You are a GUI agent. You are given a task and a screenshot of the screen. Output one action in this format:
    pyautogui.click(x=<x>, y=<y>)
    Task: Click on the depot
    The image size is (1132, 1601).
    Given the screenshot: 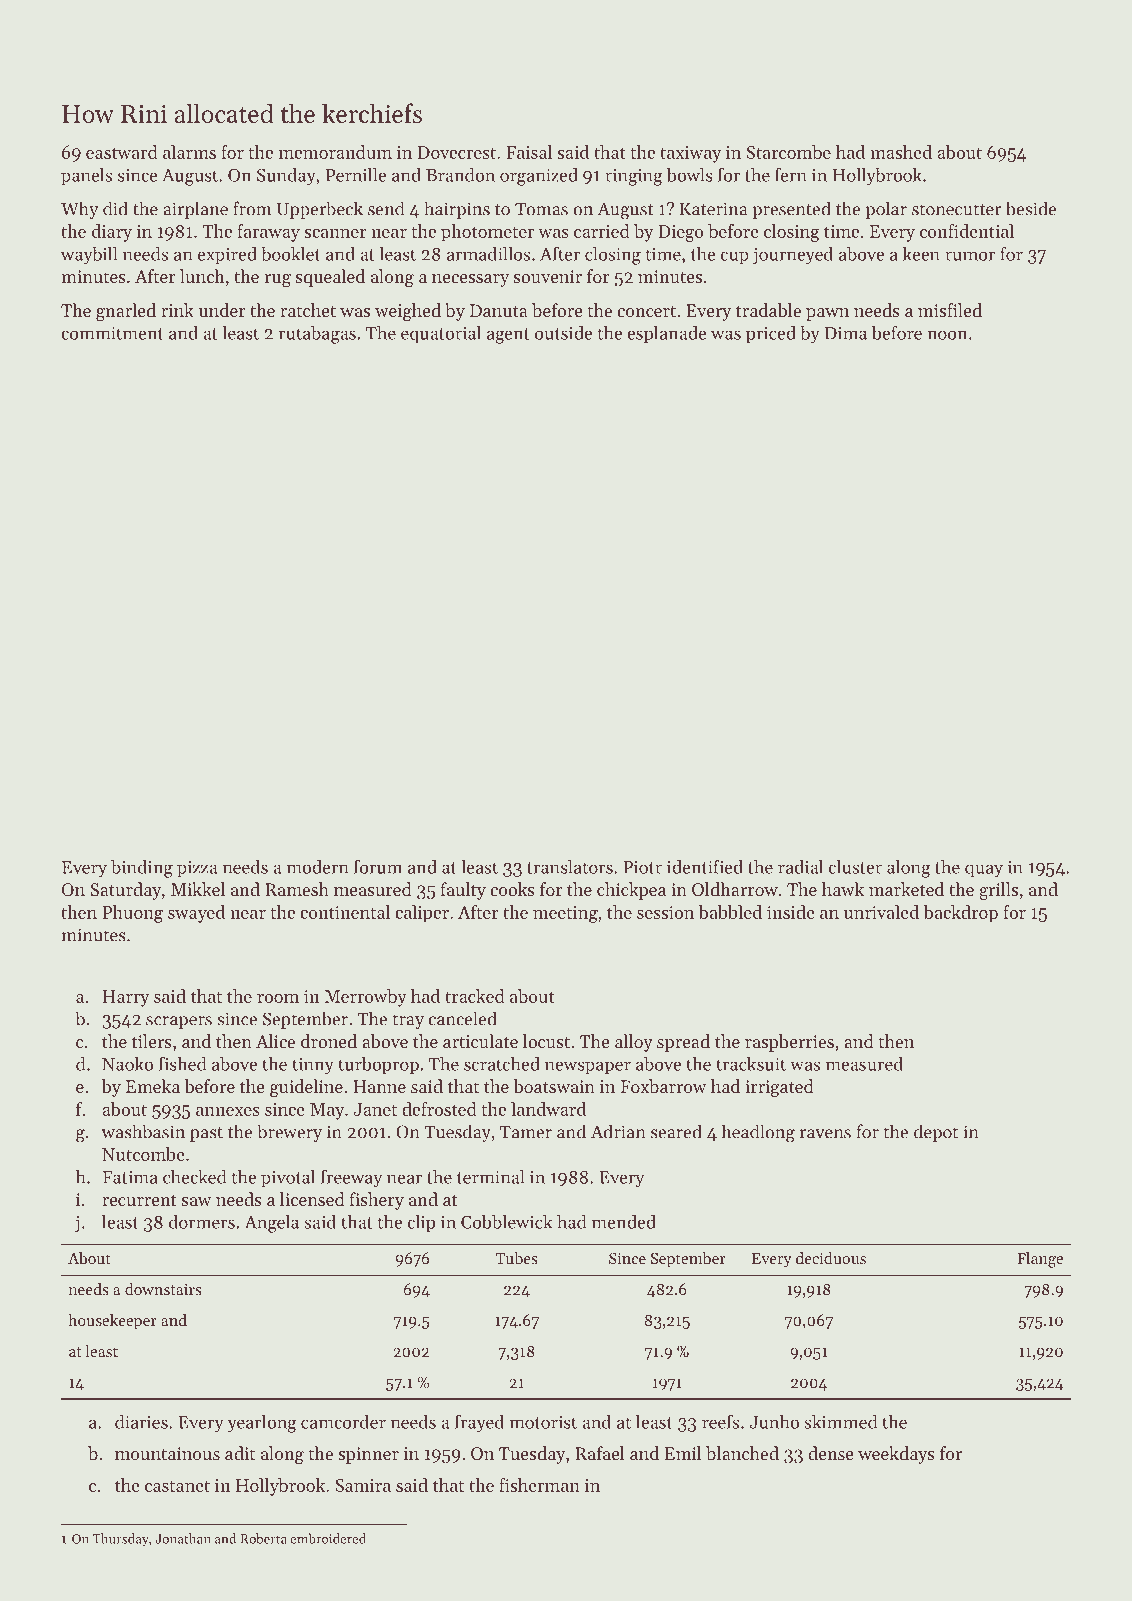 What is the action you would take?
    pyautogui.click(x=936, y=1133)
